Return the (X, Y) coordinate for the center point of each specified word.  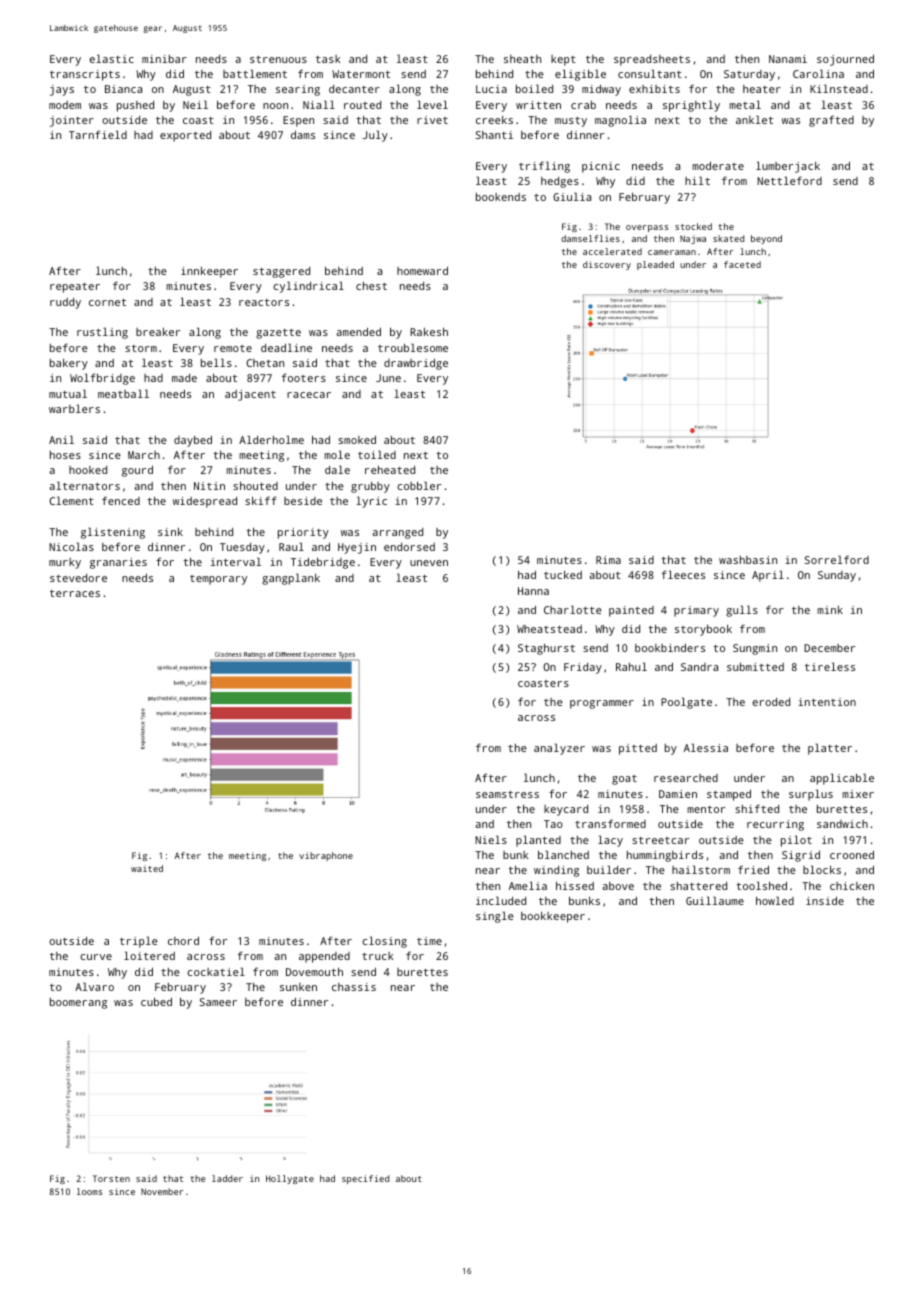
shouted (255, 486)
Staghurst (546, 649)
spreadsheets (652, 60)
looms (89, 1191)
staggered (281, 272)
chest (371, 286)
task (328, 59)
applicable (842, 779)
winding (556, 871)
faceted (742, 264)
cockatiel (216, 971)
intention (827, 702)
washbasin (748, 560)
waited (147, 868)
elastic (112, 58)
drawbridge (416, 364)
